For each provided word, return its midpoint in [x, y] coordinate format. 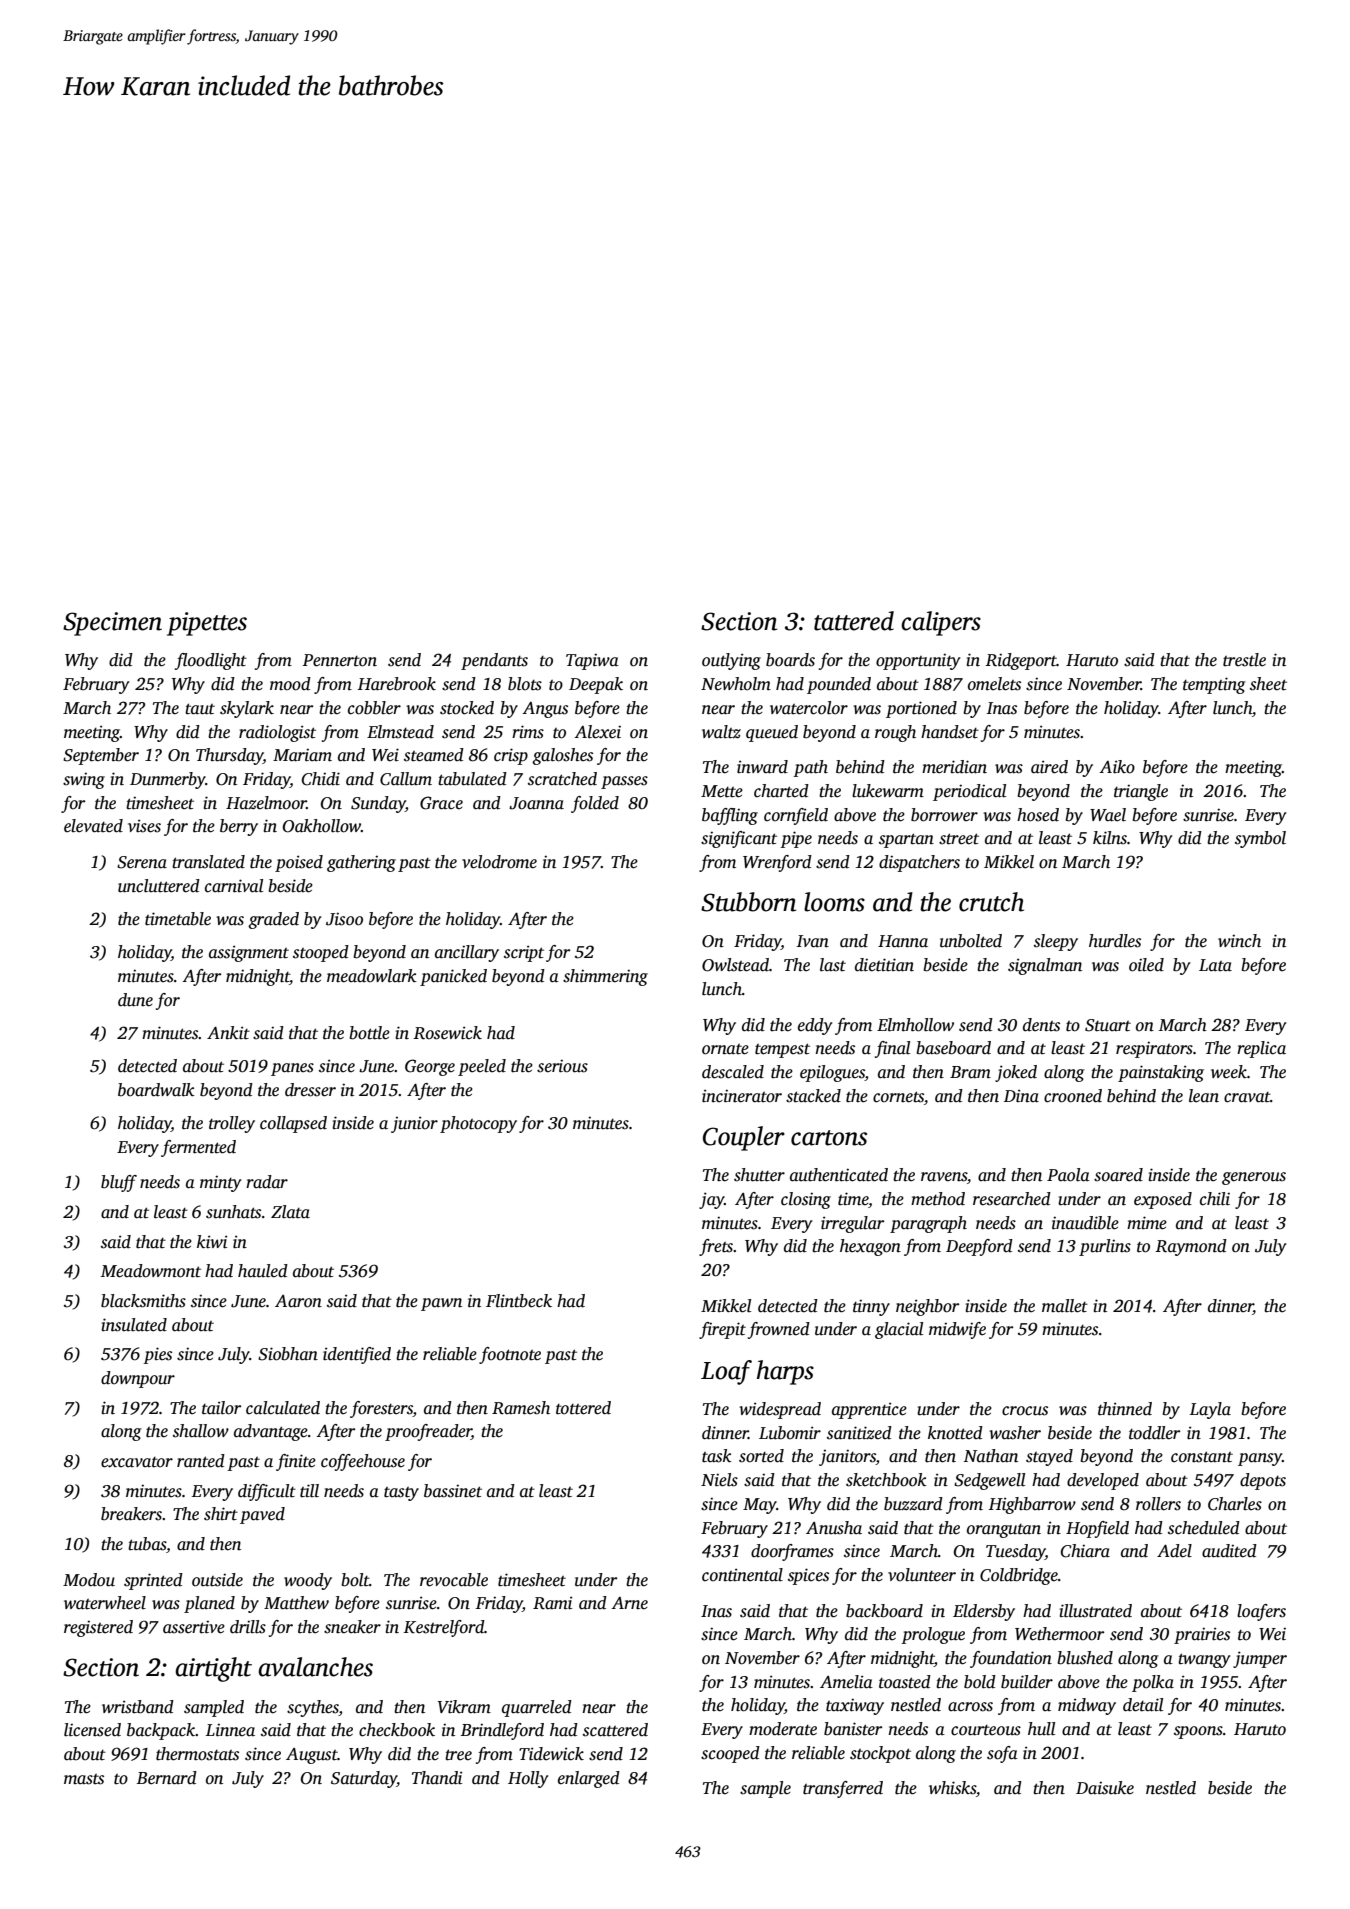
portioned [921, 709]
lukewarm [888, 791]
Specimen [112, 624]
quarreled [537, 1708]
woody [308, 1581]
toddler [1154, 1433]
